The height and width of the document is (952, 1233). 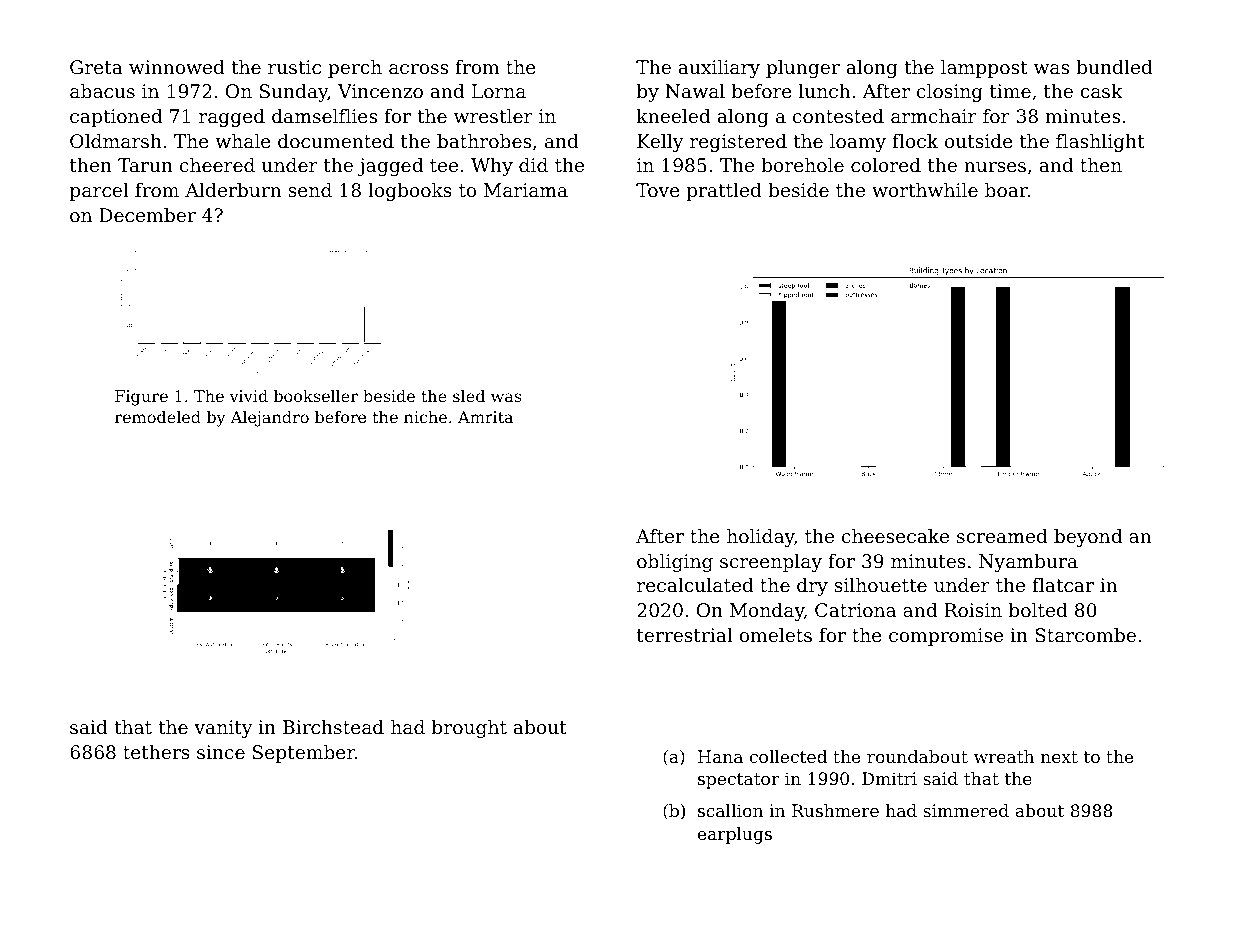 What do you see at coordinates (223, 729) in the document?
I see `vanity` at bounding box center [223, 729].
